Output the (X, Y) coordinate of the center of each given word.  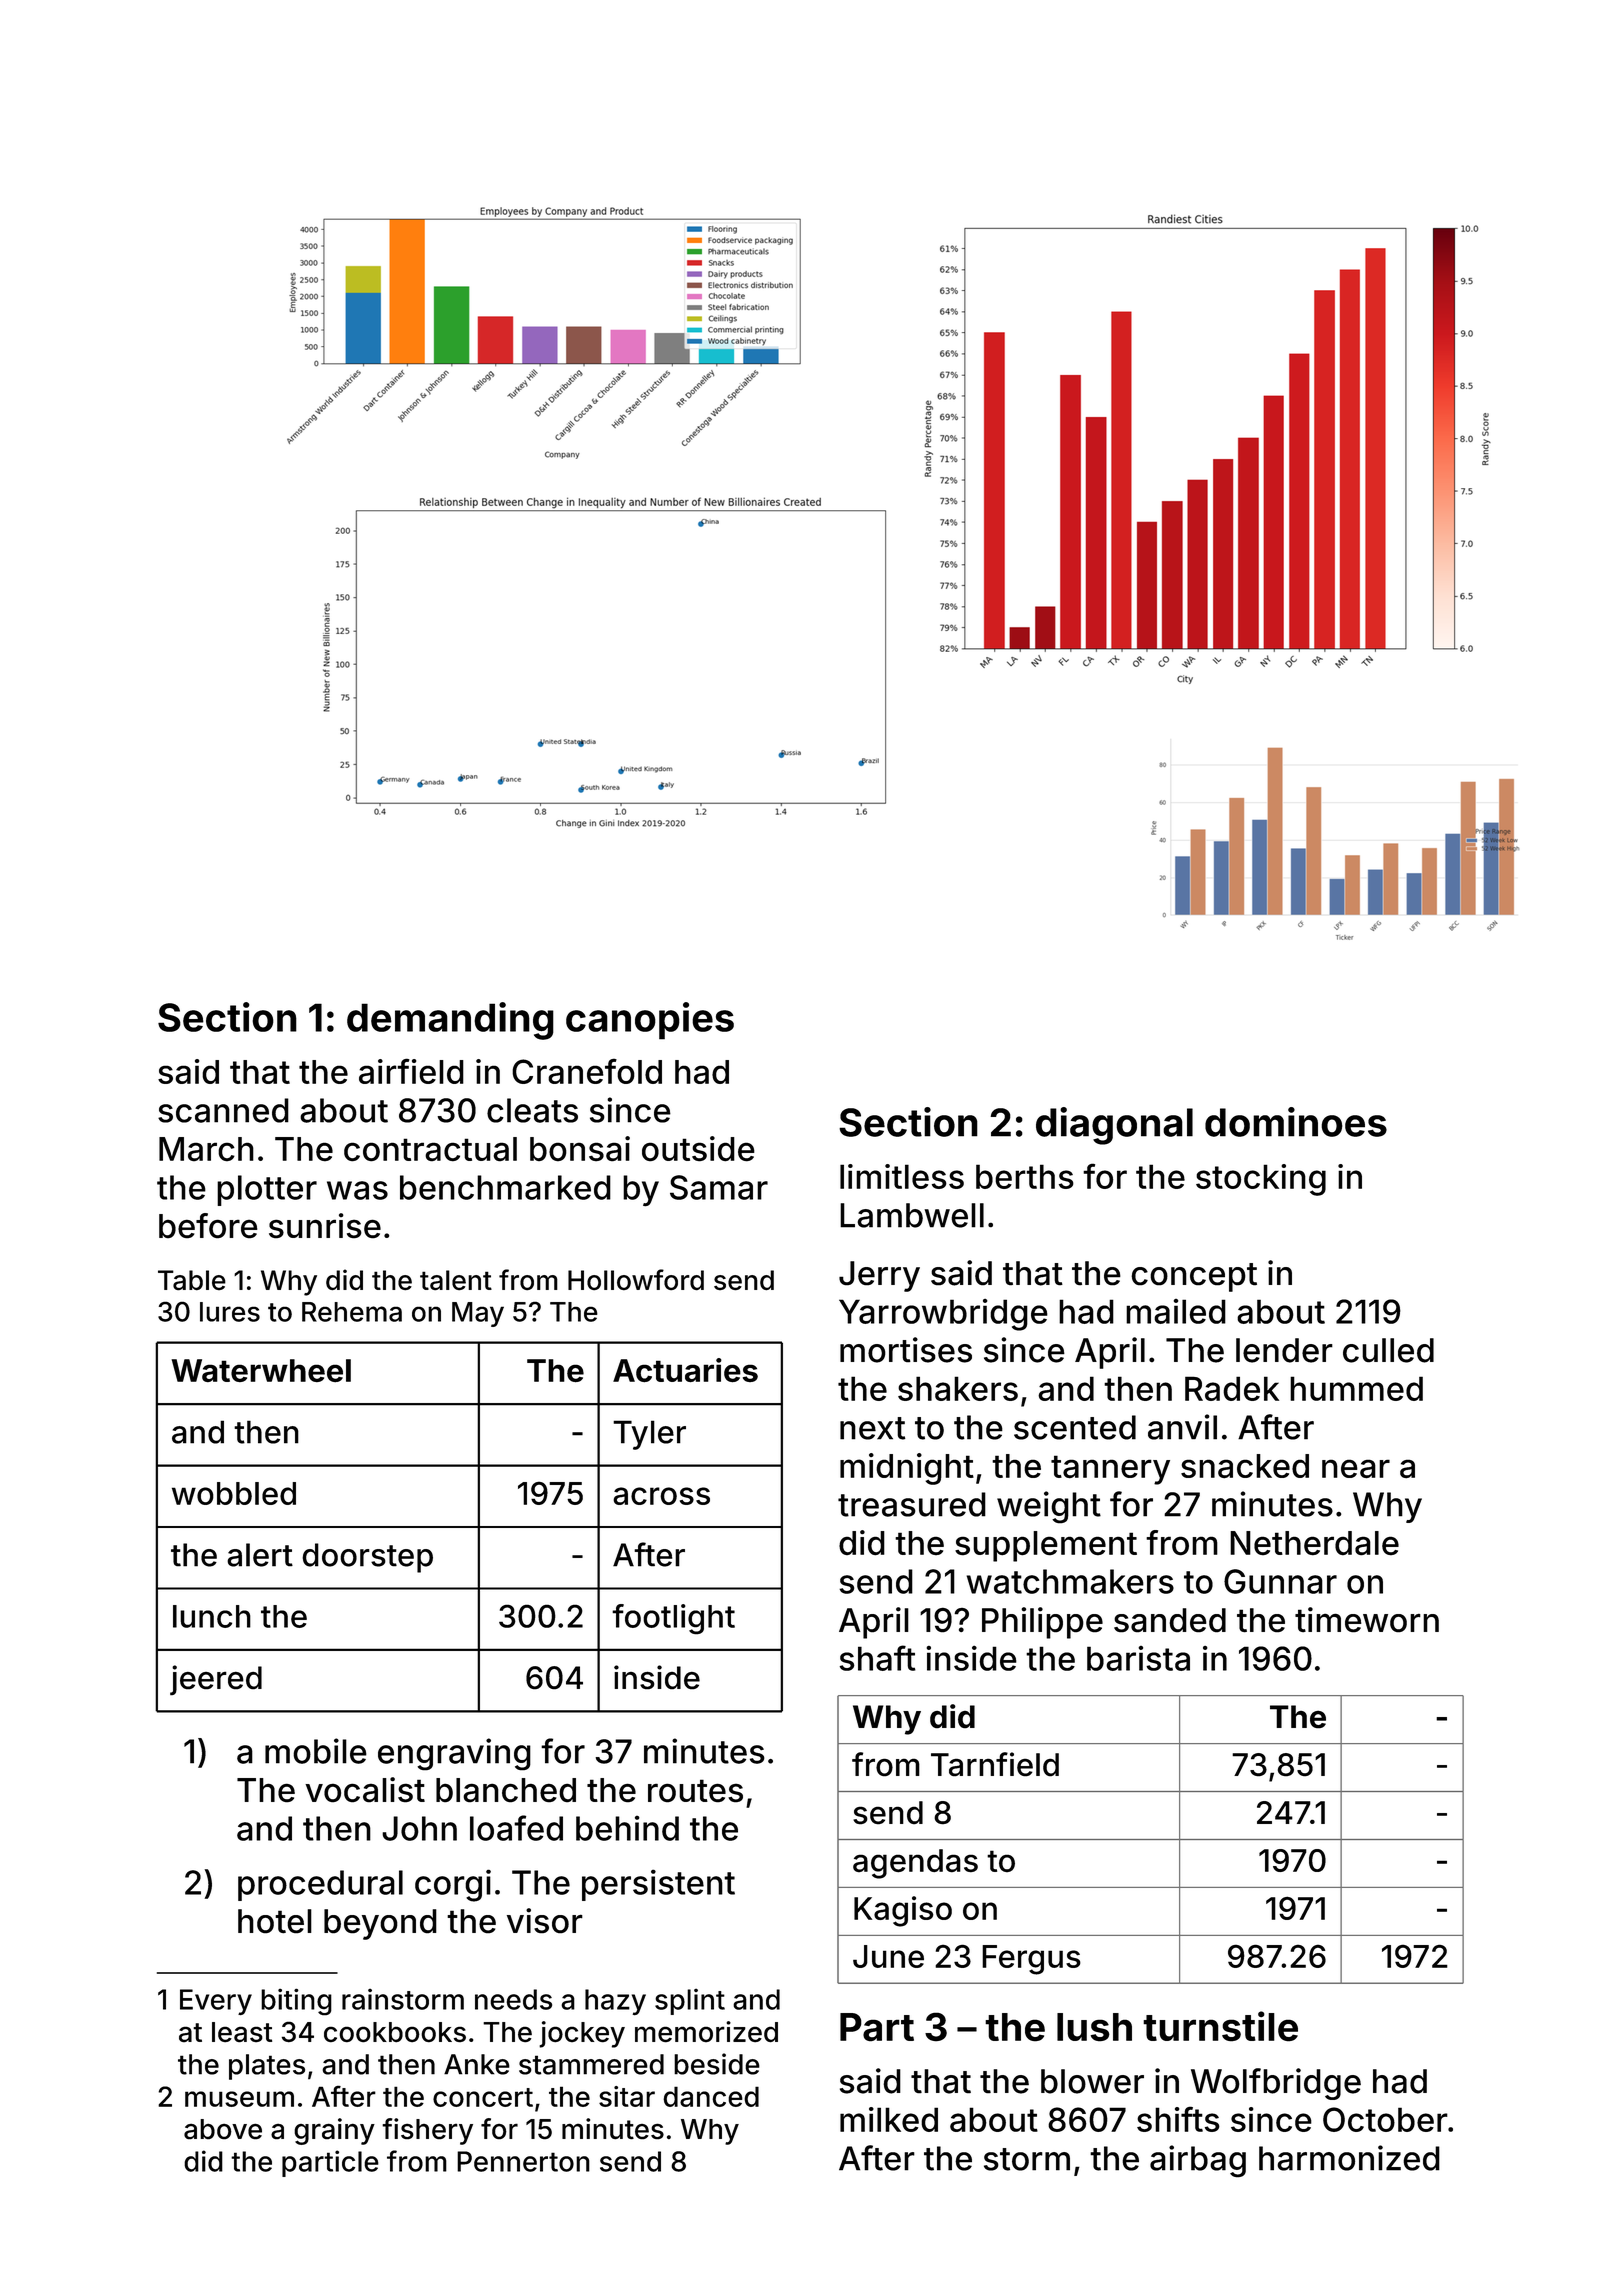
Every (216, 2002)
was (357, 1190)
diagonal (1114, 1126)
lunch (212, 1616)
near (1356, 1469)
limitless (902, 1176)
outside (698, 1149)
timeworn (1367, 1620)
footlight (673, 1619)
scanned (223, 1110)
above (223, 2129)
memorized (706, 2032)
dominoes (1296, 1122)
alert (260, 1555)
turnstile (1220, 2026)
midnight (907, 1469)
